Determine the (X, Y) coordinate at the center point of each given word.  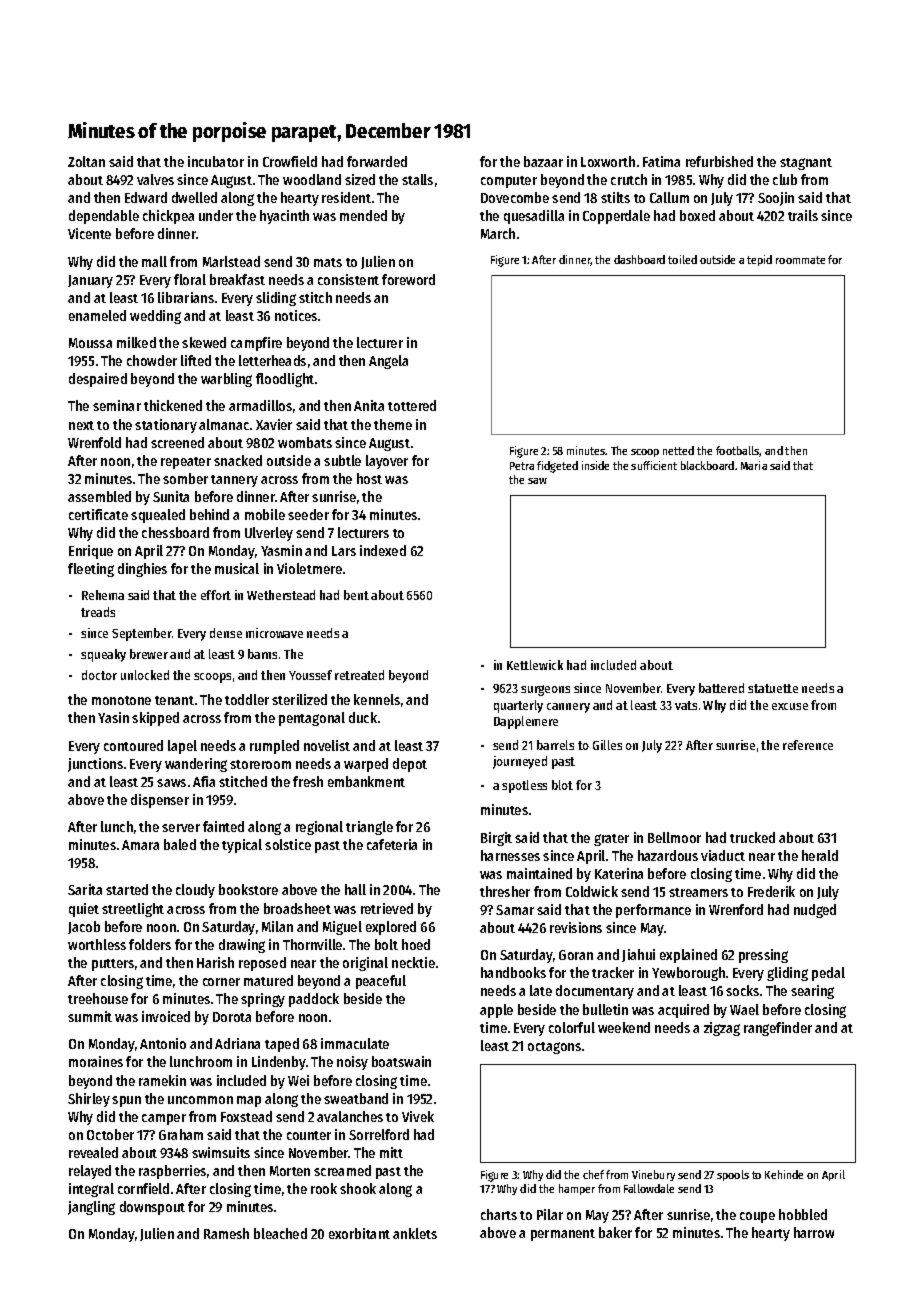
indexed (383, 550)
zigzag (722, 1029)
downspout (152, 1208)
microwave (274, 633)
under (216, 215)
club (785, 179)
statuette (773, 688)
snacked (238, 460)
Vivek (418, 1116)
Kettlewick (535, 665)
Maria (754, 465)
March (498, 233)
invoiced (166, 1016)
